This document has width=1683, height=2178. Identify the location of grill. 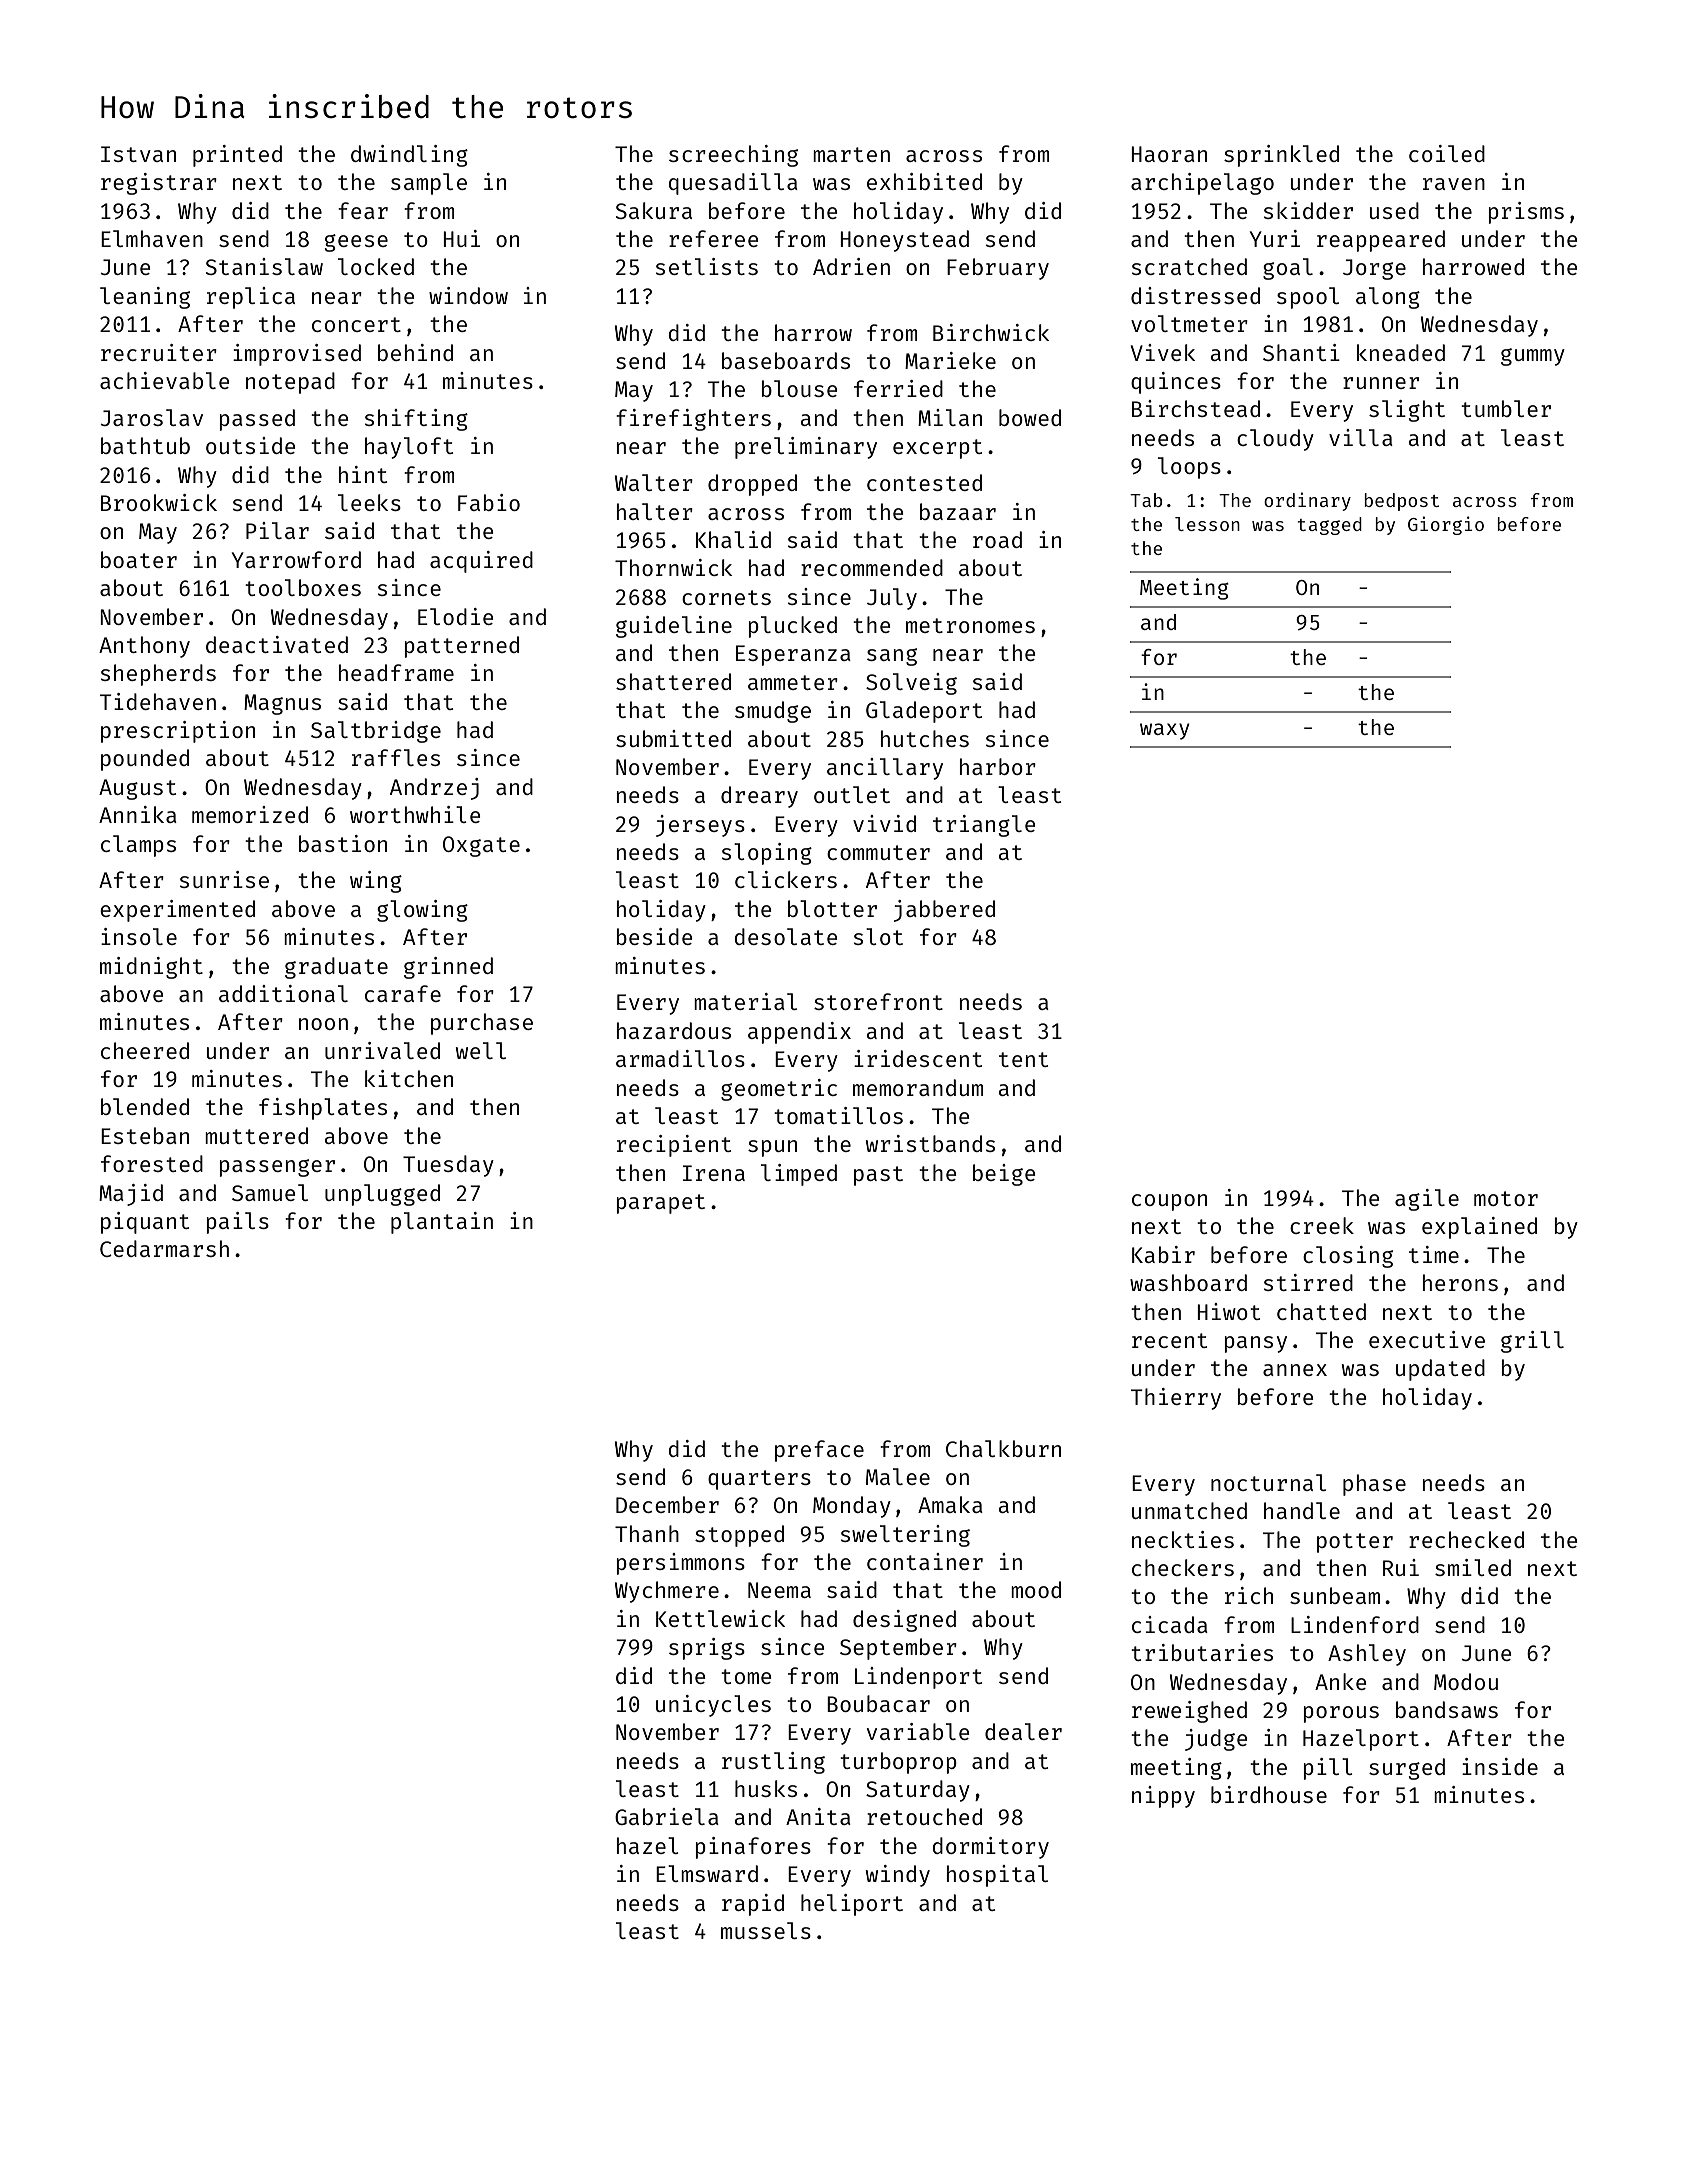
(1532, 1342).
